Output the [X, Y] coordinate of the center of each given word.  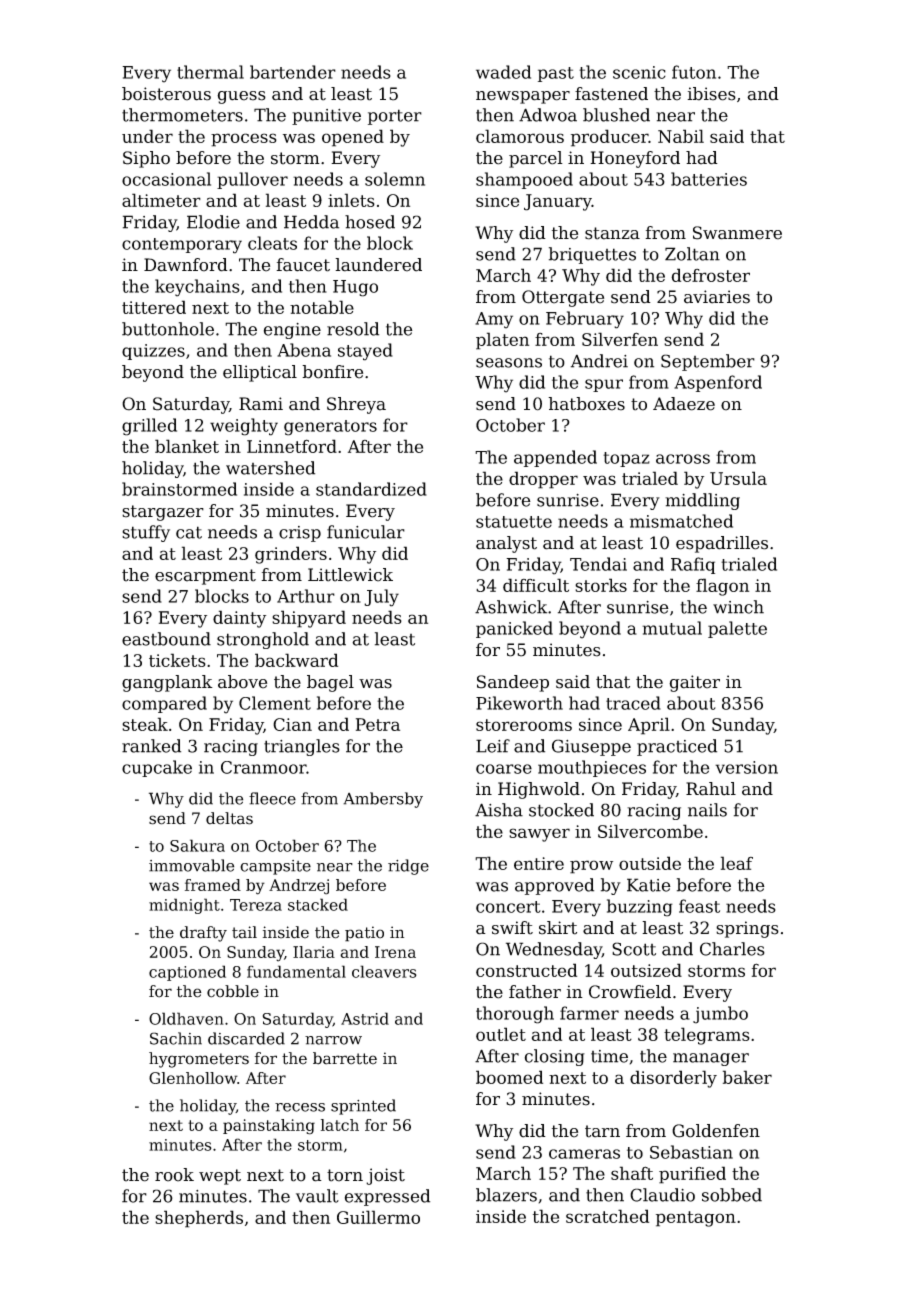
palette [737, 629]
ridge [408, 867]
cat [189, 532]
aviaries [717, 297]
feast [699, 906]
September [708, 362]
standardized [371, 489]
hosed [370, 222]
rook [174, 1175]
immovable [191, 865]
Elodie [213, 222]
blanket [187, 446]
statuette [514, 522]
